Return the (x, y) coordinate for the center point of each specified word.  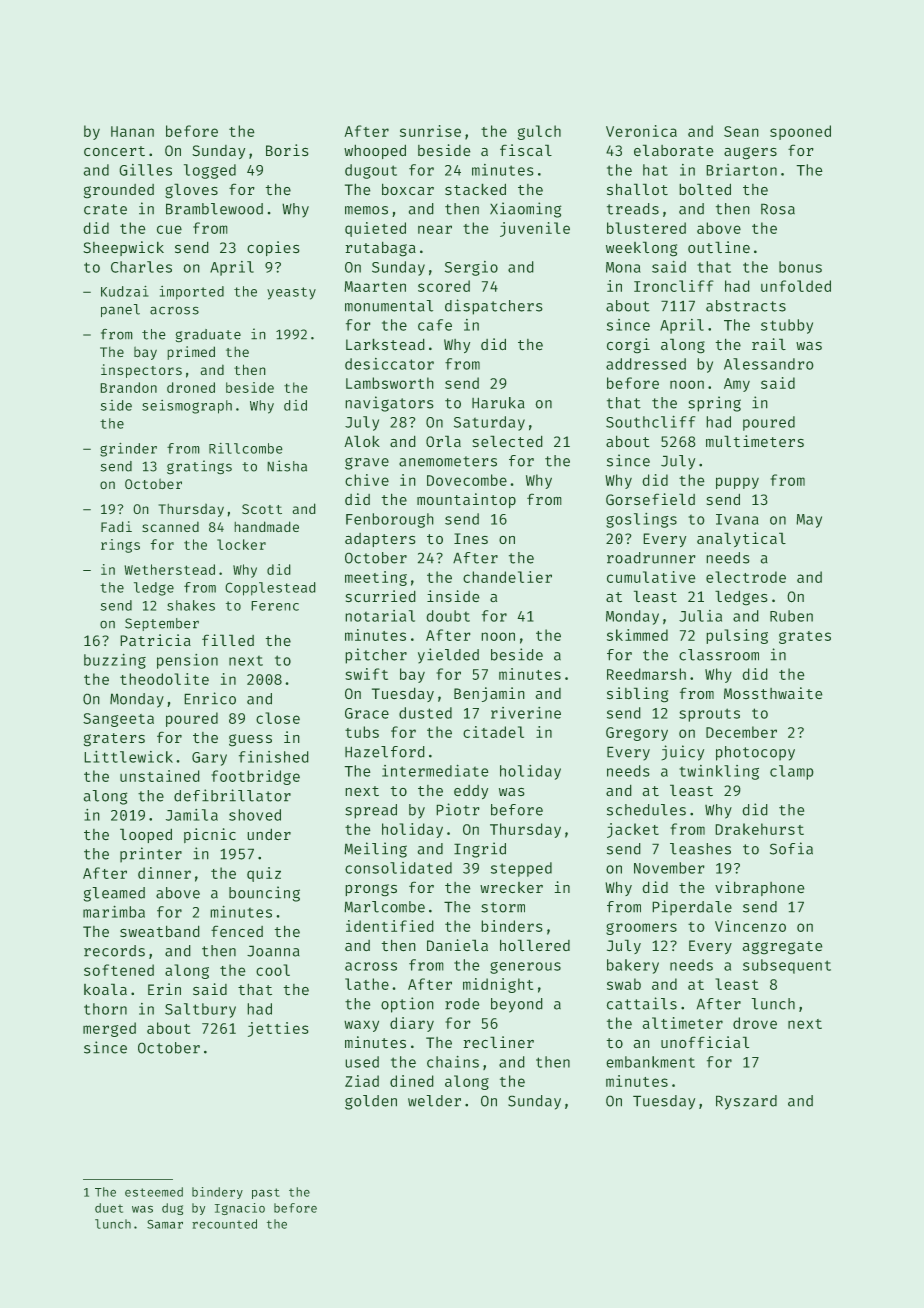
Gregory (637, 734)
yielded (448, 656)
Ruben (791, 616)
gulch (539, 132)
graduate (208, 336)
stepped (521, 869)
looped (146, 835)
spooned (800, 132)
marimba (114, 911)
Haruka (498, 403)
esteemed (154, 1192)
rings (120, 546)
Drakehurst (759, 829)
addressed (646, 364)
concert (114, 151)
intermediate (435, 770)
